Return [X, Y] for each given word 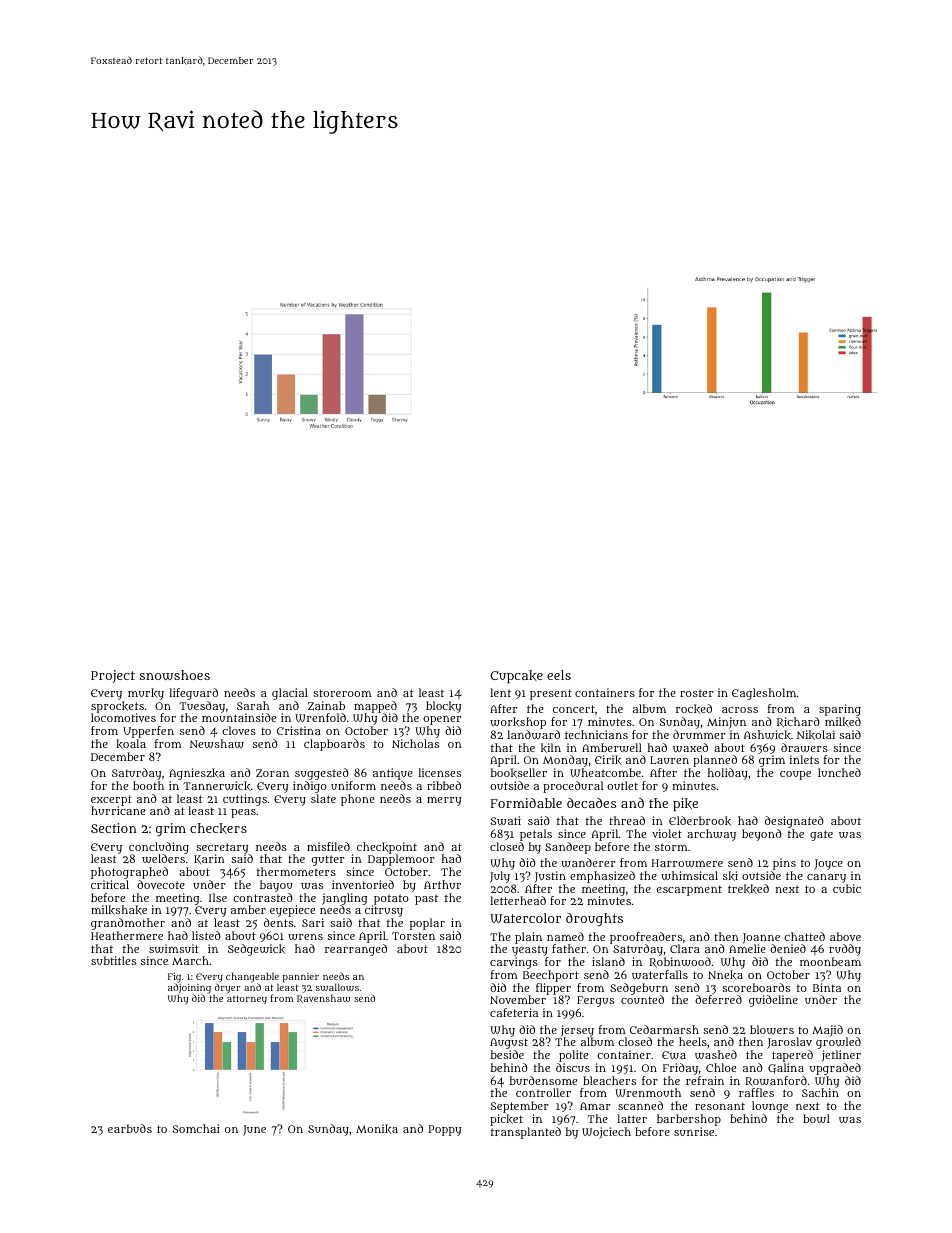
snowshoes [175, 675]
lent [500, 692]
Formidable [526, 803]
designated [794, 822]
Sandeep [568, 848]
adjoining [189, 989]
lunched [839, 772]
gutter [328, 860]
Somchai [196, 1128]
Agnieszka [197, 774]
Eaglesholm [764, 694]
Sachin [820, 1093]
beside [507, 1054]
